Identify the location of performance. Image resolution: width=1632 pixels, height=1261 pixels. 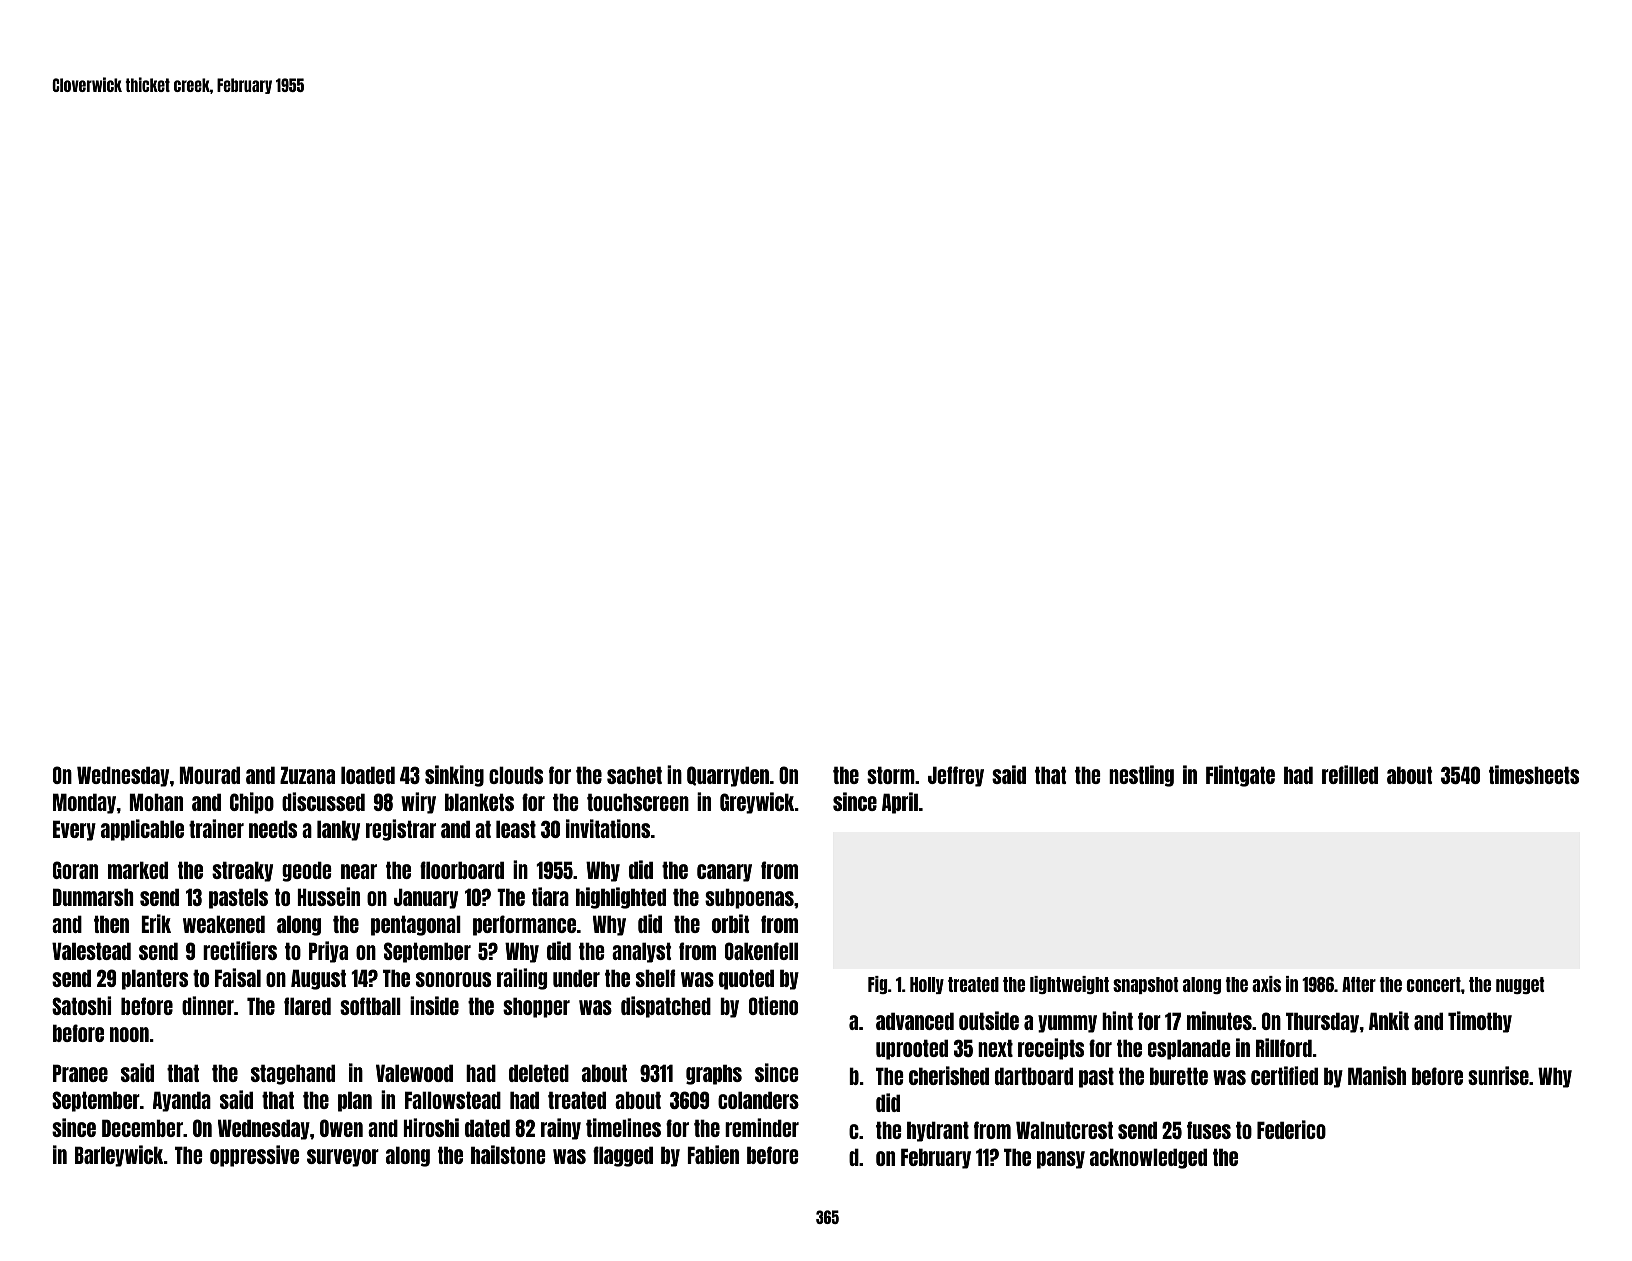
(524, 925).
